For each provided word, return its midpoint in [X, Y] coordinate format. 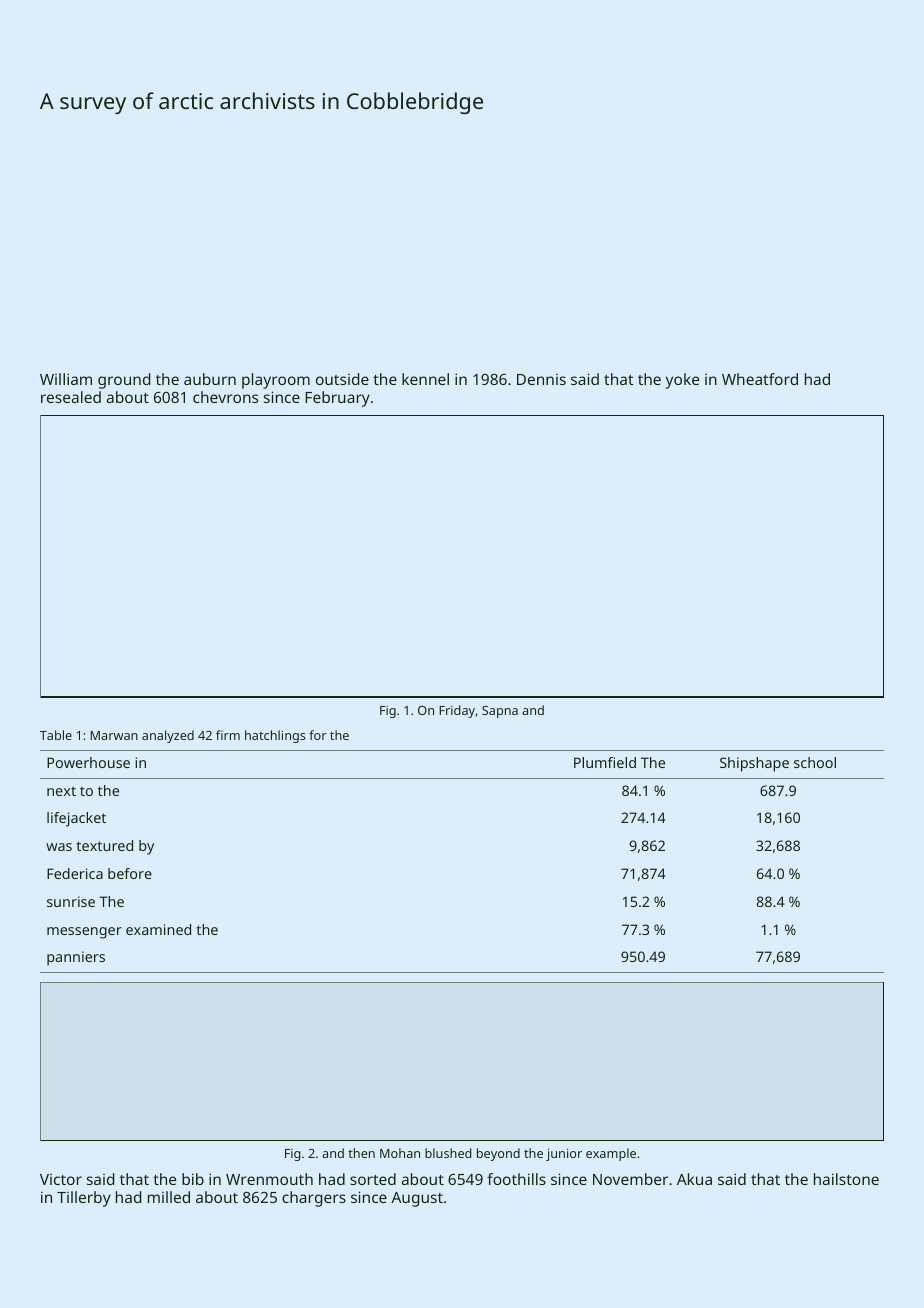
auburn [210, 379]
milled [169, 1197]
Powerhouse [88, 762]
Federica [75, 873]
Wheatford [760, 379]
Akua [694, 1179]
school [815, 762]
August [417, 1199]
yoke [682, 381]
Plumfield [605, 762]
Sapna [500, 712]
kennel [425, 379]
